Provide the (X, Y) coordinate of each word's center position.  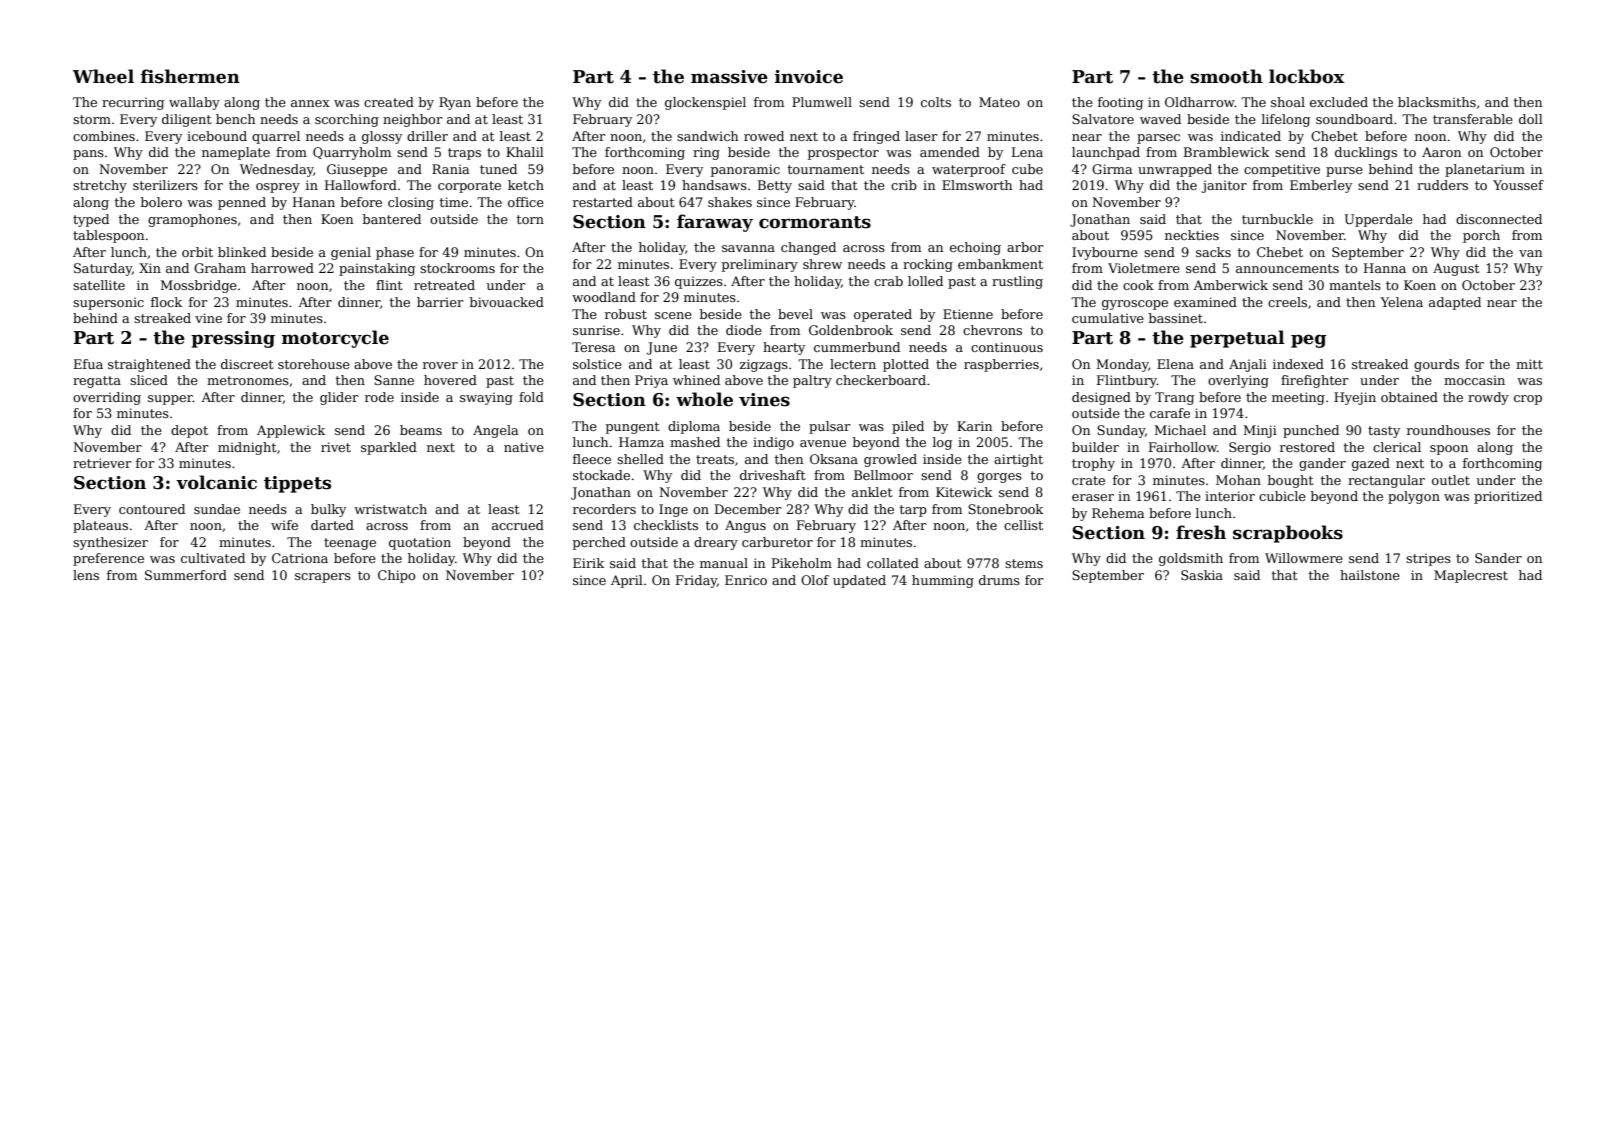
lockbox (1307, 76)
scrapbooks (1288, 534)
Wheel (103, 76)
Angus (745, 526)
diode (744, 330)
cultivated (213, 558)
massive (729, 77)
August (1456, 269)
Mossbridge (199, 286)
